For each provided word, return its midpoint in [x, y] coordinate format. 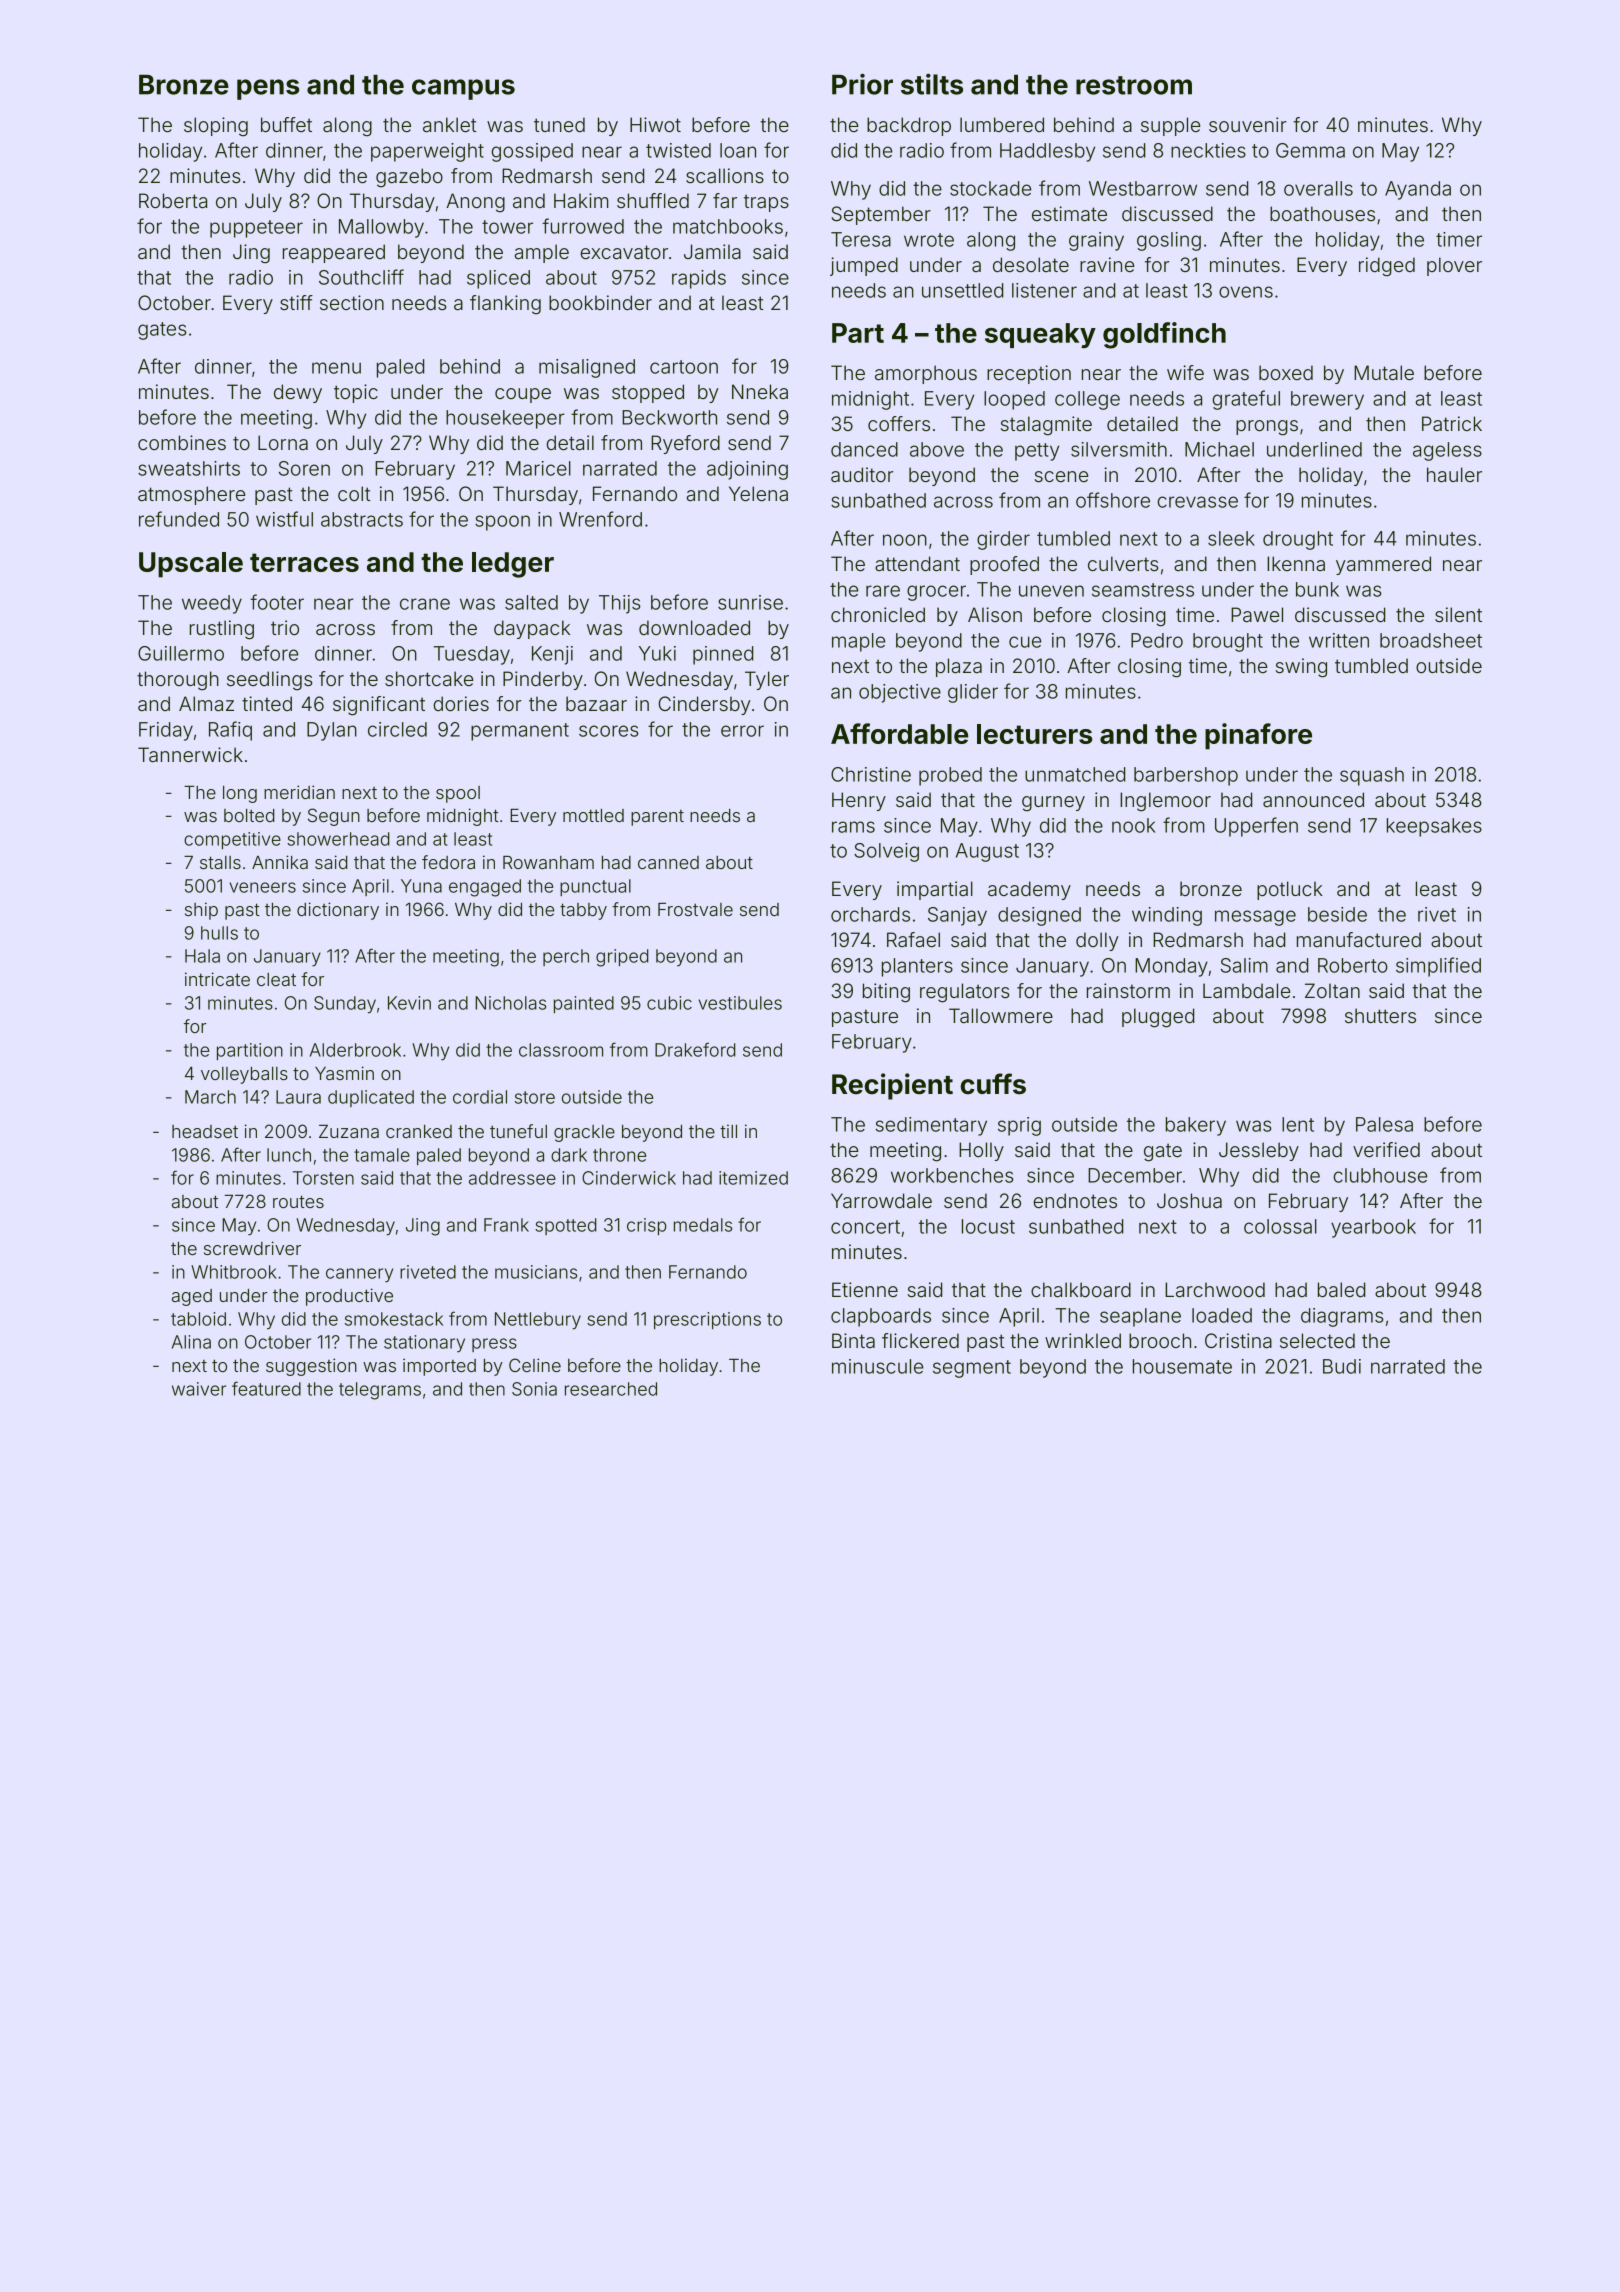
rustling [222, 630]
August [987, 852]
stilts [932, 84]
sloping [216, 127]
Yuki [657, 653]
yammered [1383, 565]
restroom [1134, 85]
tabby [583, 911]
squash [1372, 776]
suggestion [311, 1367]
